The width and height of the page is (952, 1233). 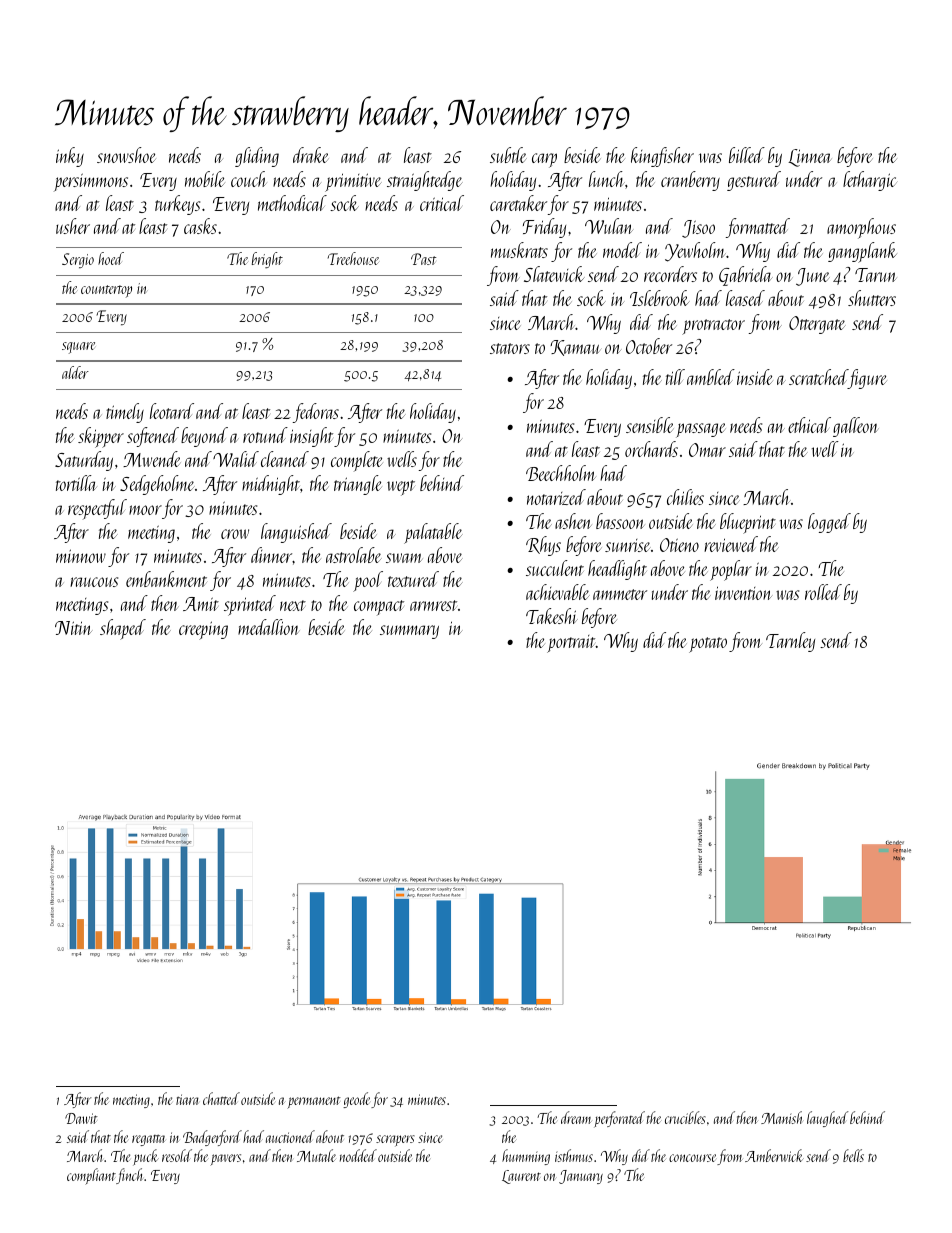 I want to click on square, so click(x=78, y=348).
